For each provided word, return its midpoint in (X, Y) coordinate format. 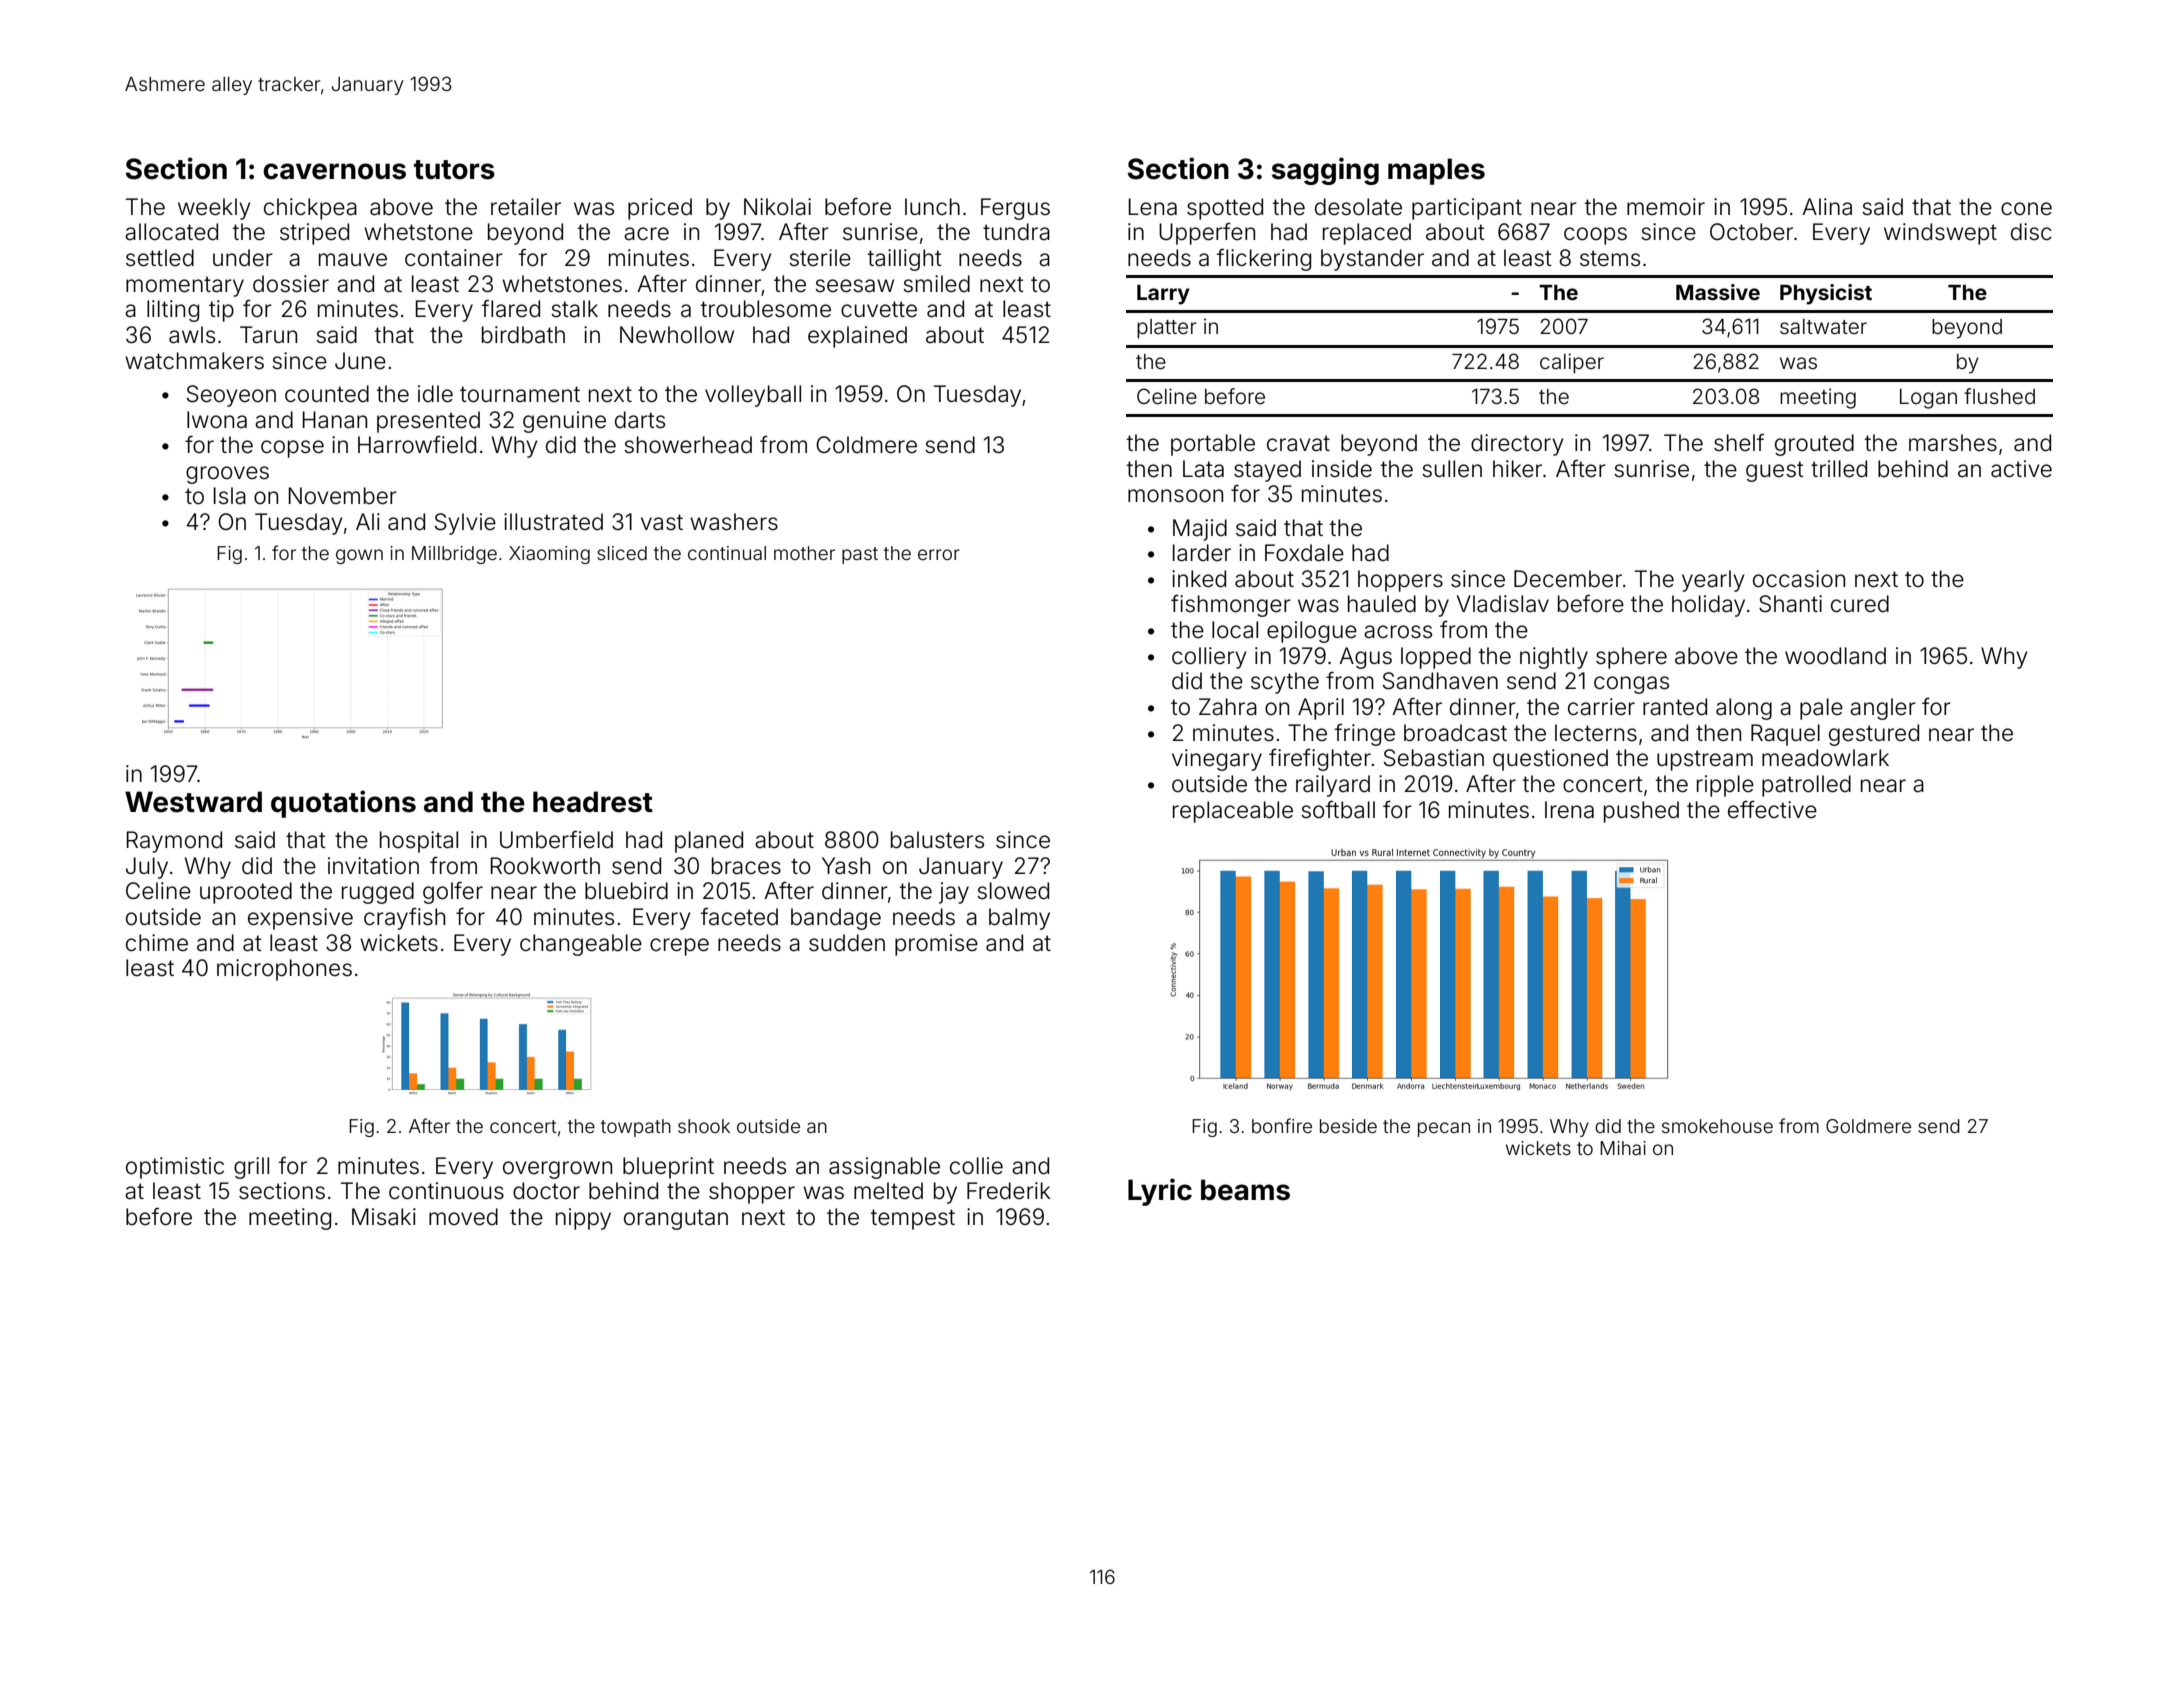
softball (1338, 809)
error (939, 554)
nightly (1554, 658)
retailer (526, 207)
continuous (446, 1191)
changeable (581, 945)
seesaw (854, 286)
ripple (1725, 786)
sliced (622, 553)
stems (1610, 258)
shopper (752, 1193)
